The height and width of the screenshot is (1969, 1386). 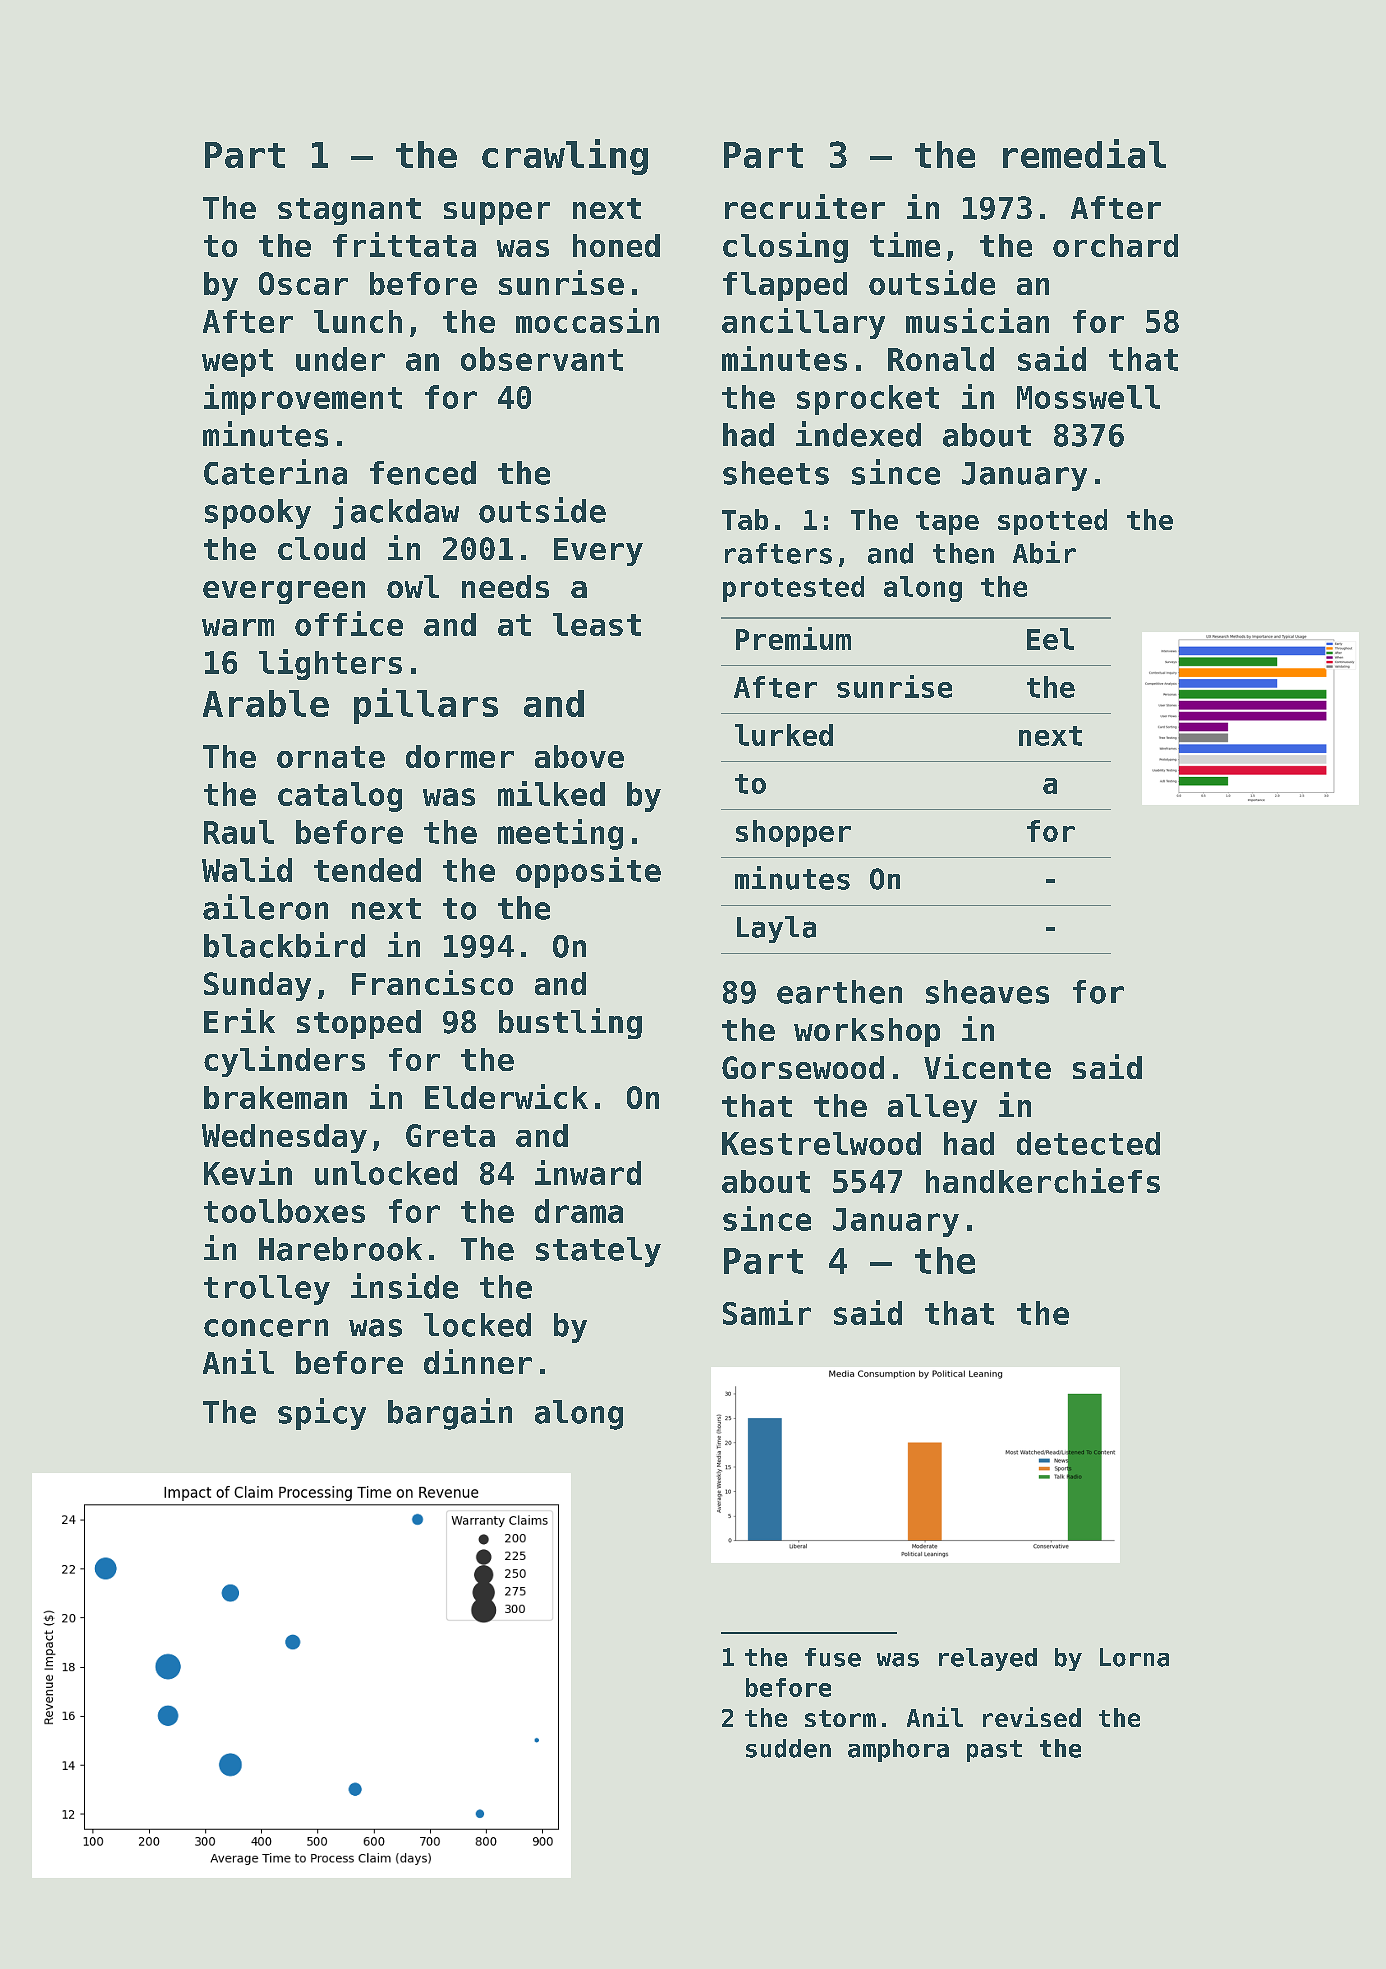 What do you see at coordinates (542, 359) in the screenshot?
I see `observant` at bounding box center [542, 359].
